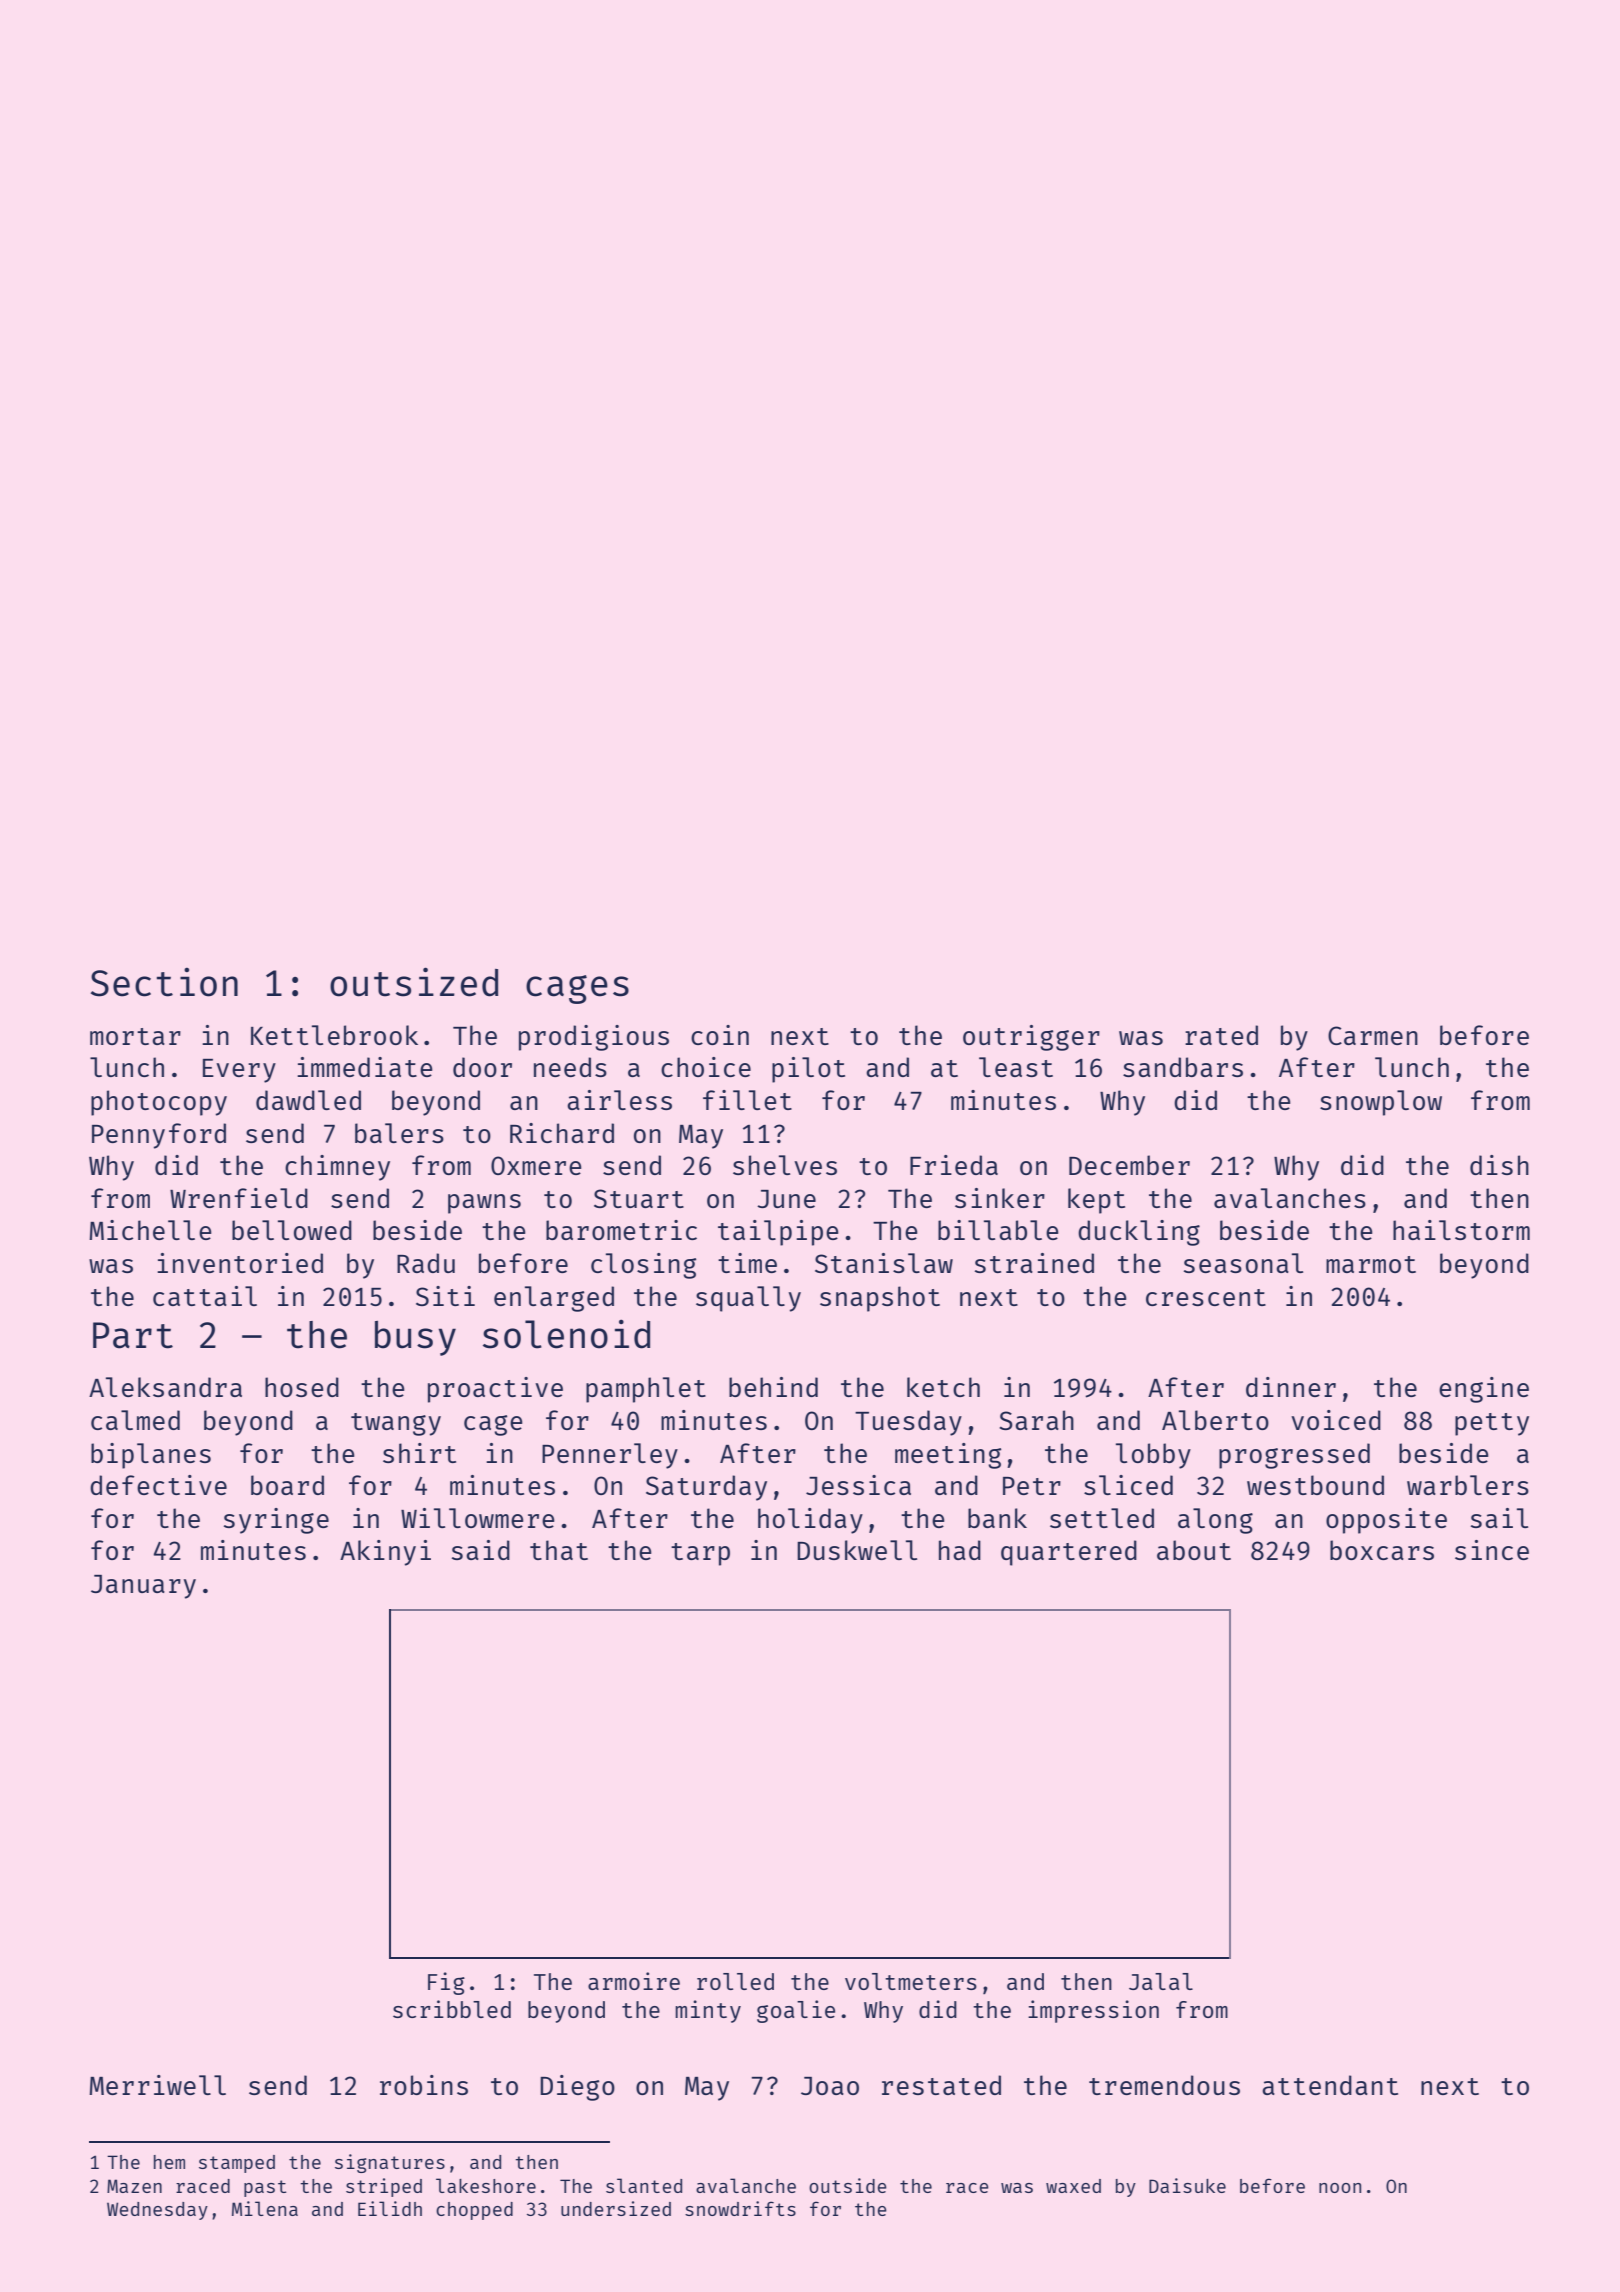 The height and width of the screenshot is (2292, 1620). Describe the element at coordinates (164, 982) in the screenshot. I see `Section` at that location.
